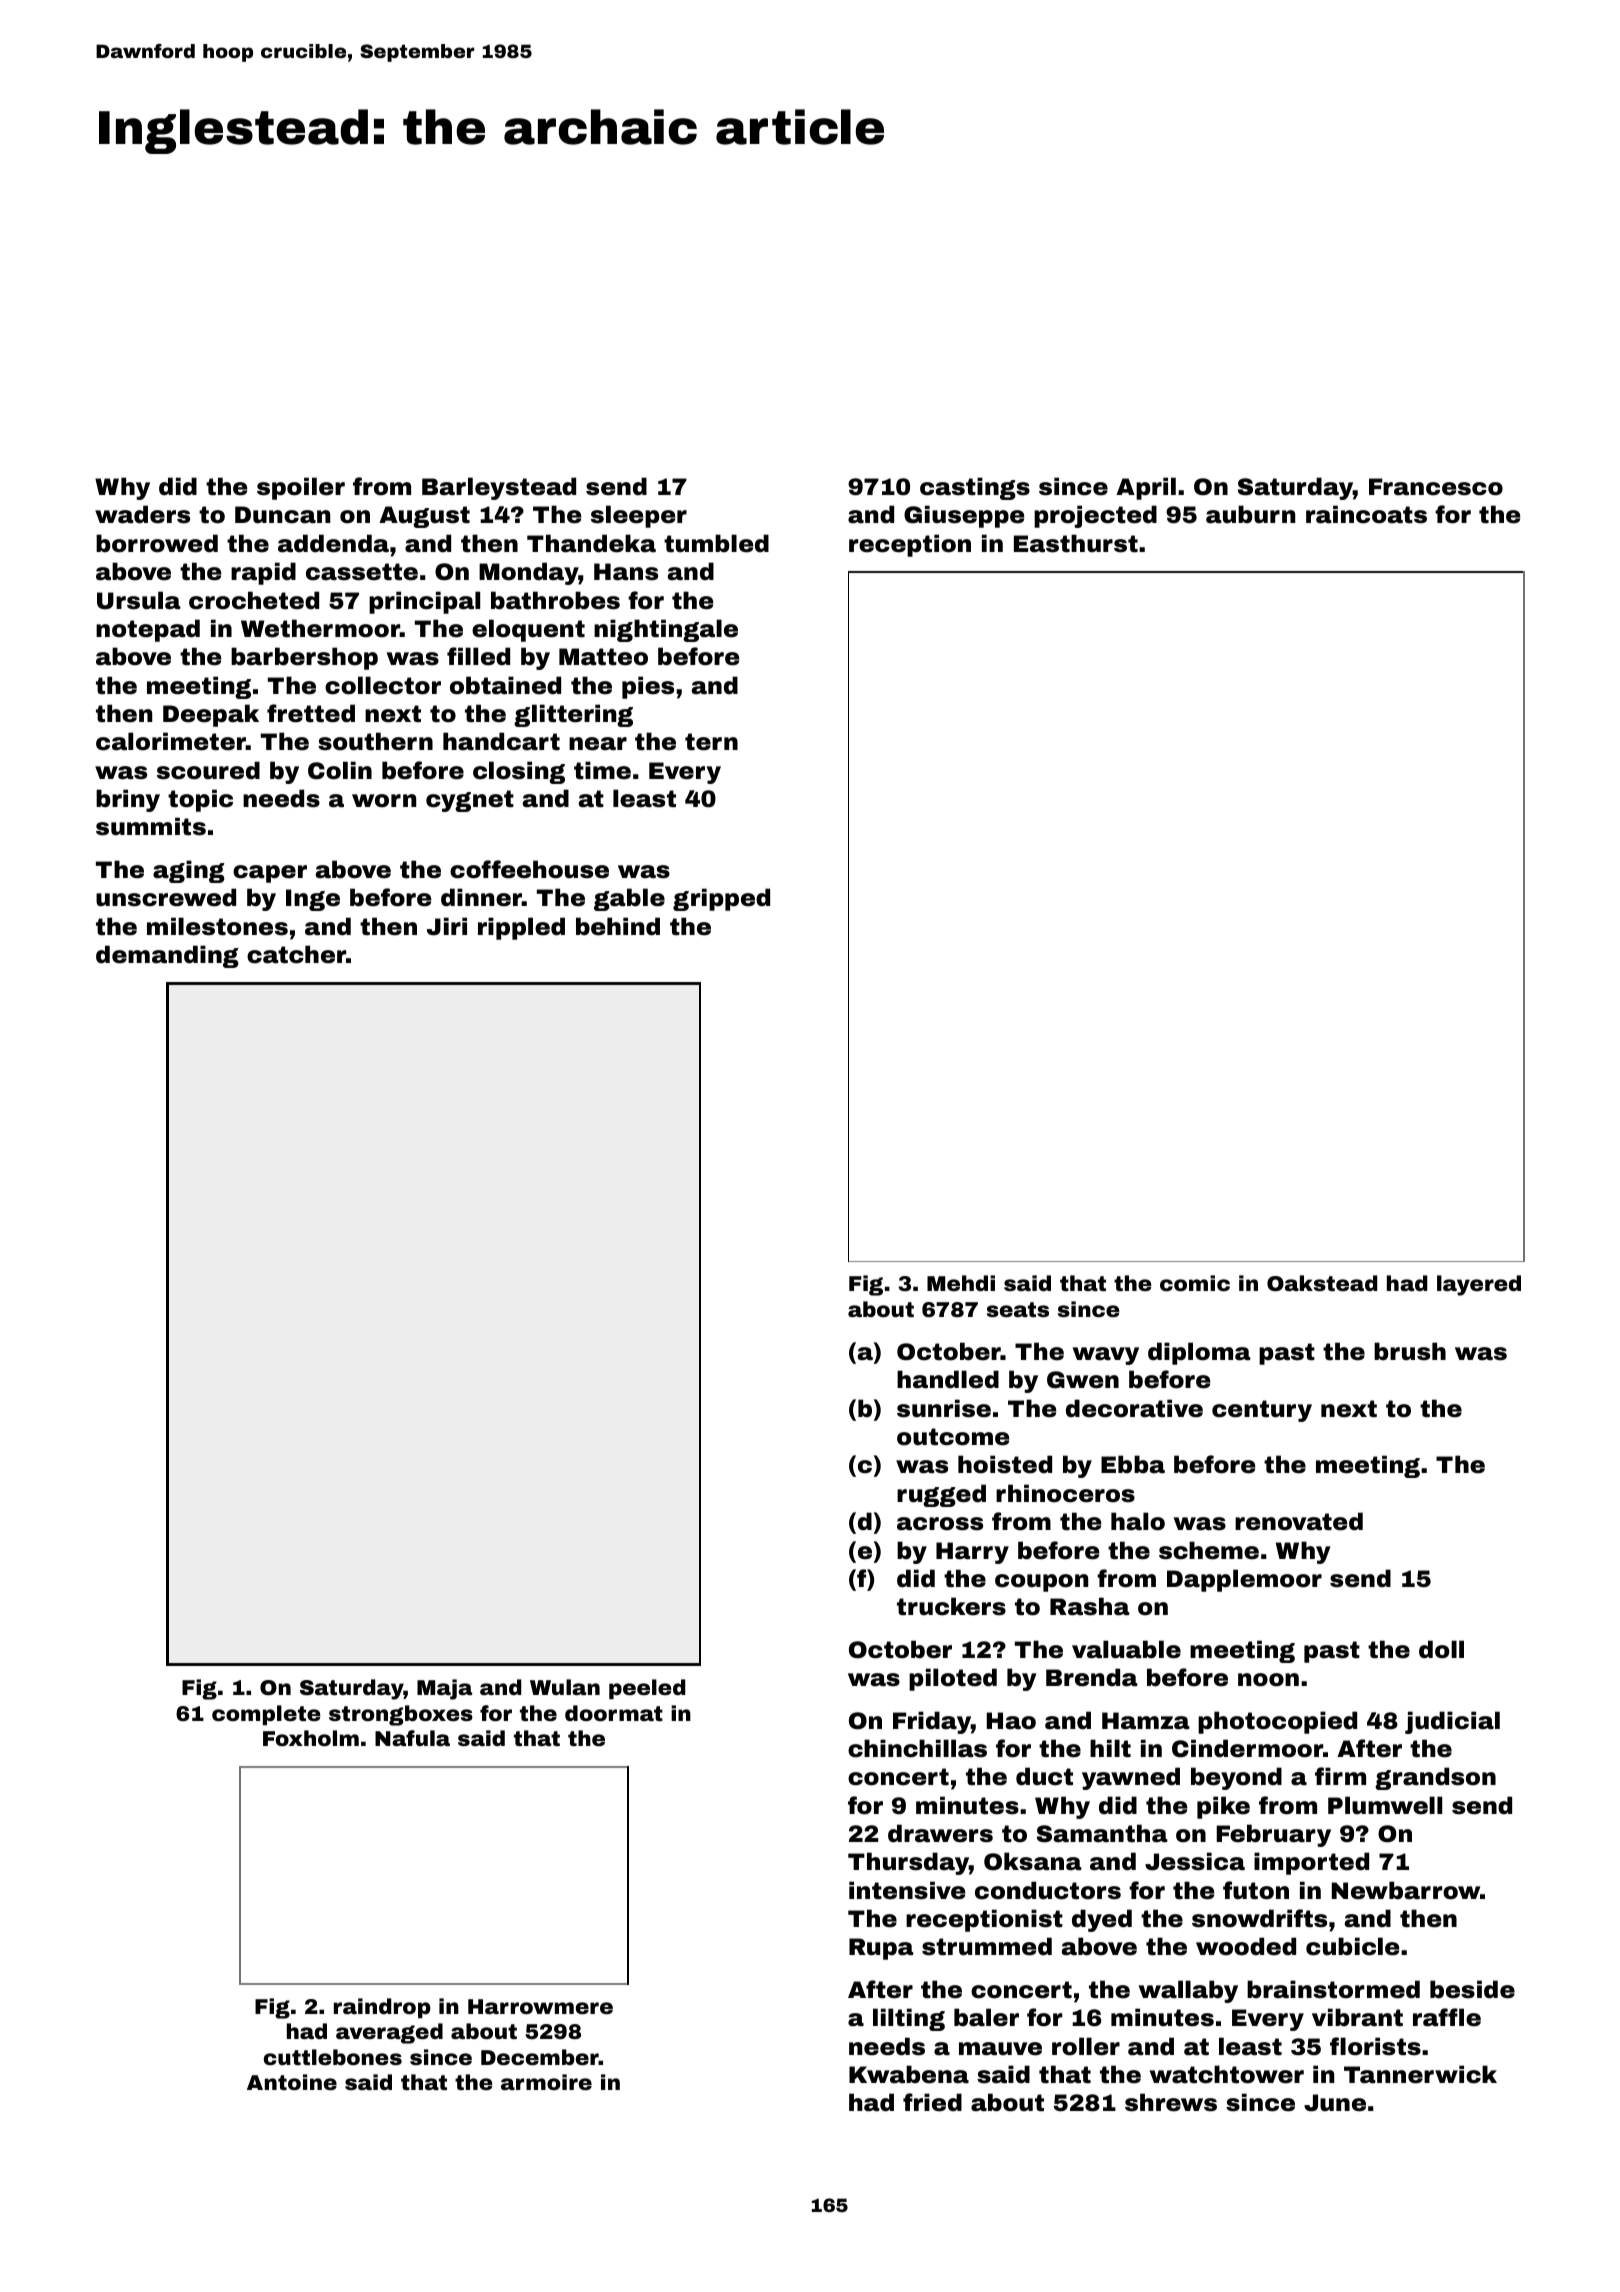 Image resolution: width=1620 pixels, height=2292 pixels. Describe the element at coordinates (1436, 487) in the image. I see `Francesco` at that location.
